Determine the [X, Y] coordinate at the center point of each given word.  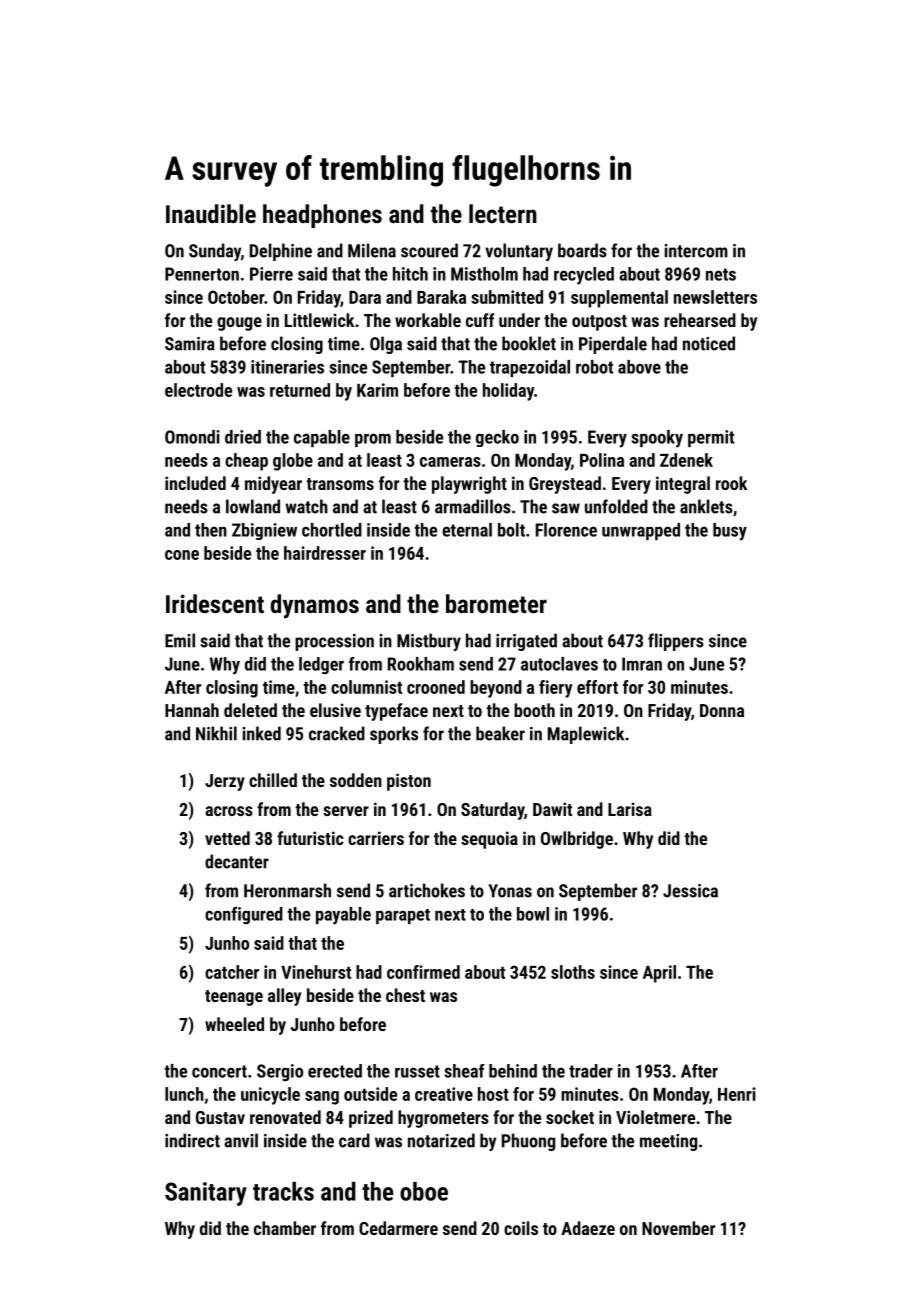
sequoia [489, 840]
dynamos [315, 606]
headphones [322, 216]
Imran [642, 664]
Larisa [630, 809]
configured [244, 915]
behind [513, 1071]
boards [582, 250]
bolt [511, 530]
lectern [503, 213]
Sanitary [206, 1194]
